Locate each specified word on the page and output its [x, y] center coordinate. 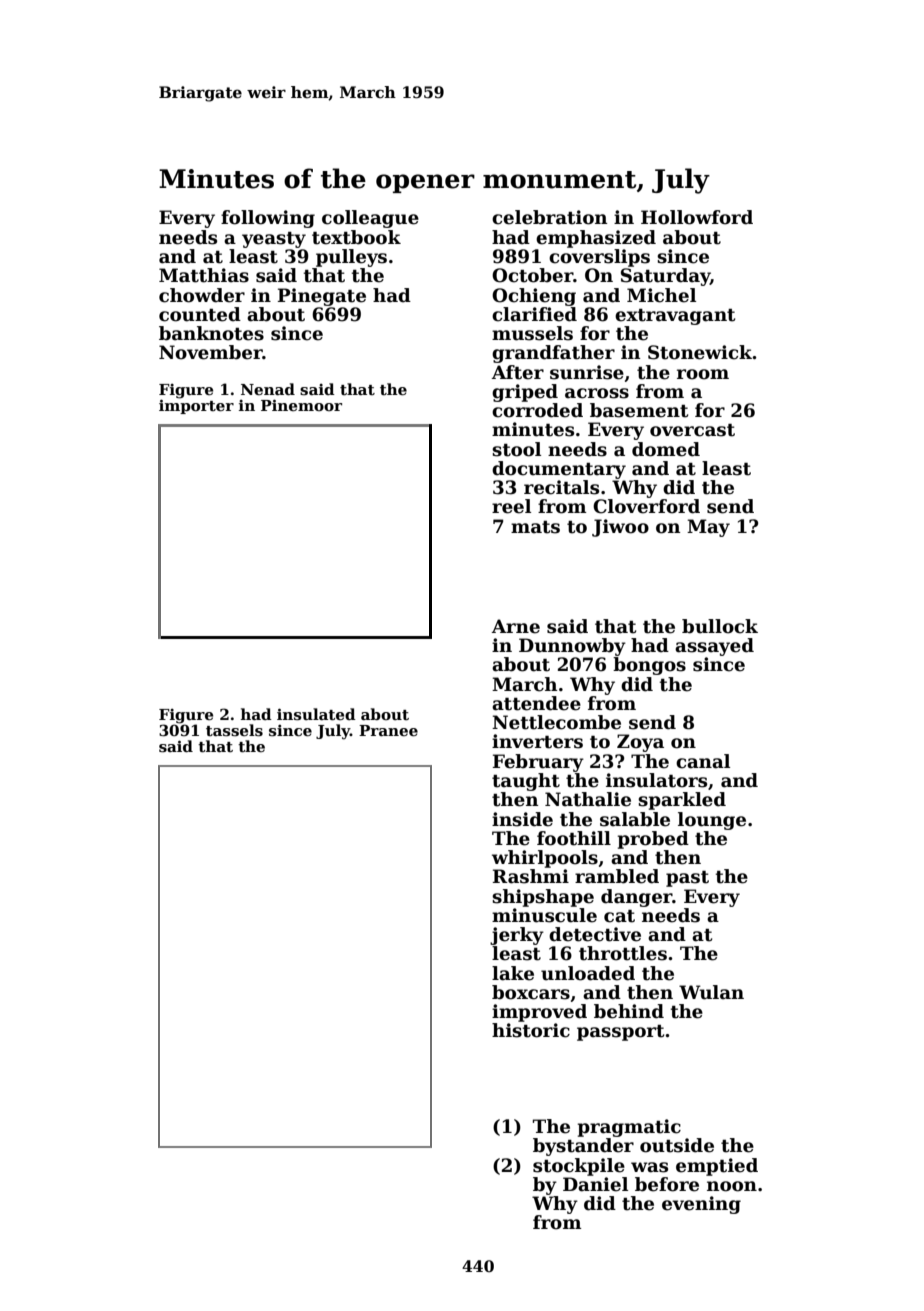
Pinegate [322, 297]
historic [531, 1030]
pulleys [351, 258]
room [703, 374]
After [518, 372]
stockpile [579, 1167]
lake [513, 973]
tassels [234, 730]
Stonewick [700, 352]
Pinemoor [301, 405]
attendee [536, 703]
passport [620, 1033]
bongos [649, 666]
